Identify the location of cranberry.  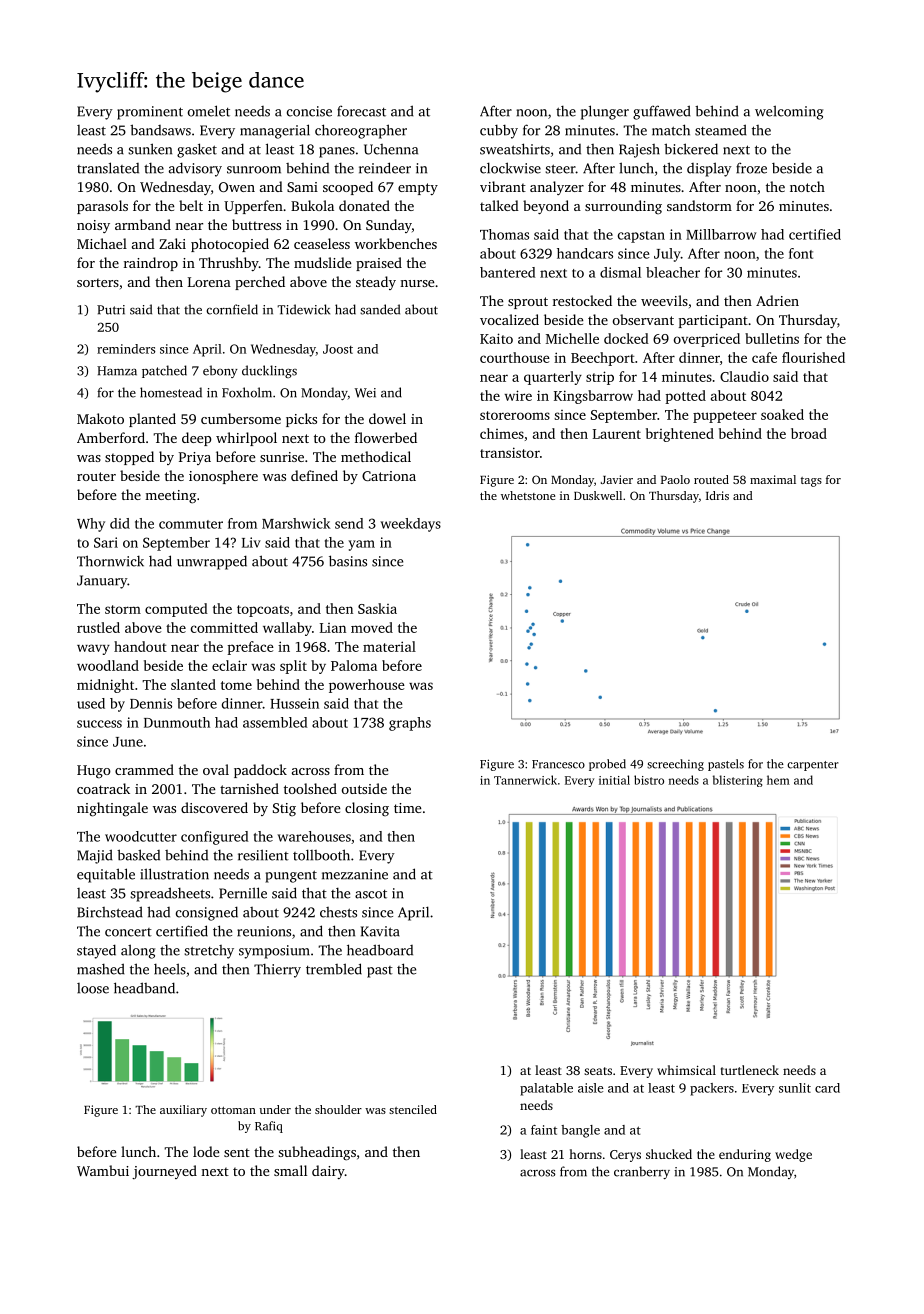
(642, 1172).
